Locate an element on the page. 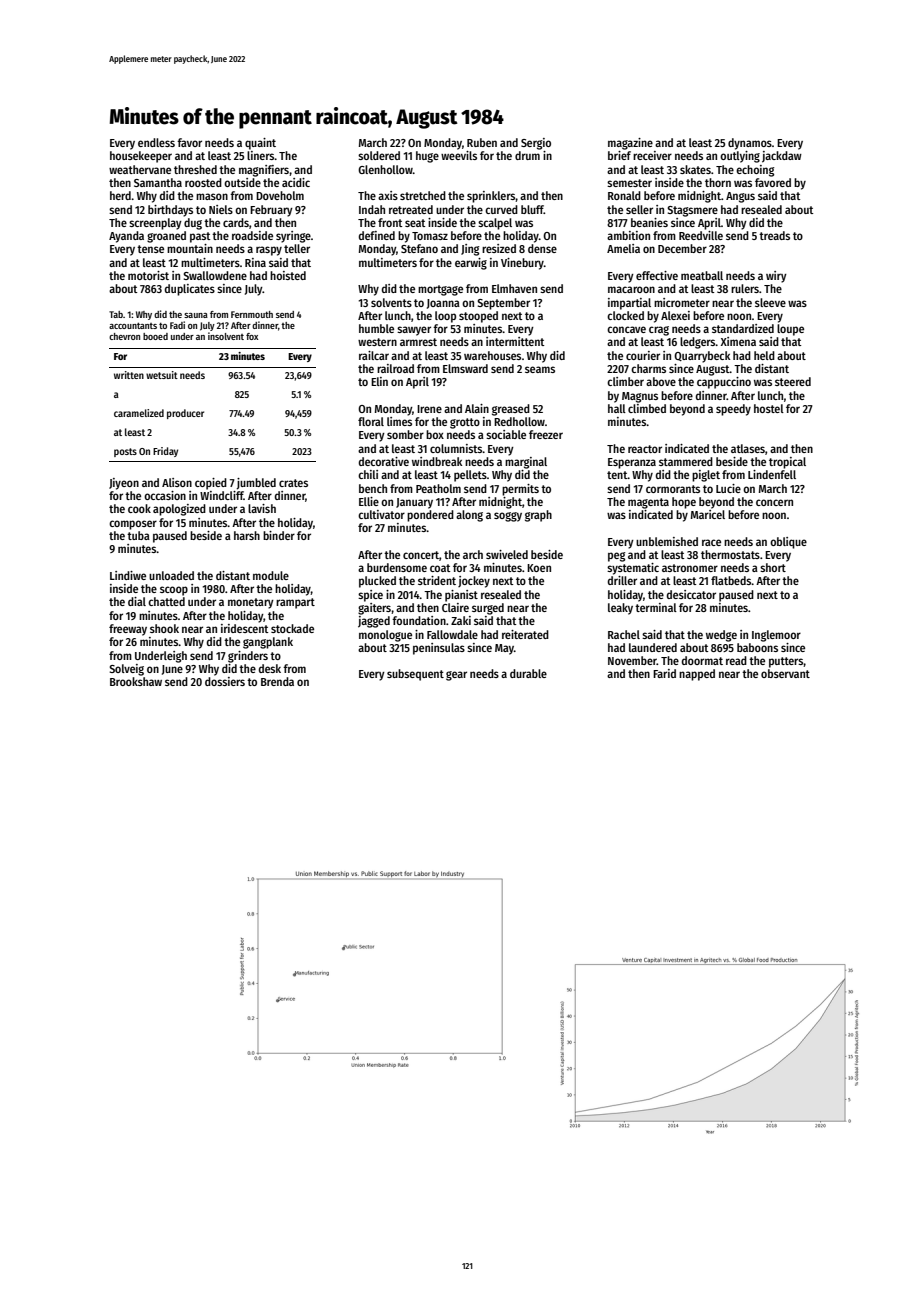 The image size is (924, 1308). dynamos is located at coordinates (750, 144).
